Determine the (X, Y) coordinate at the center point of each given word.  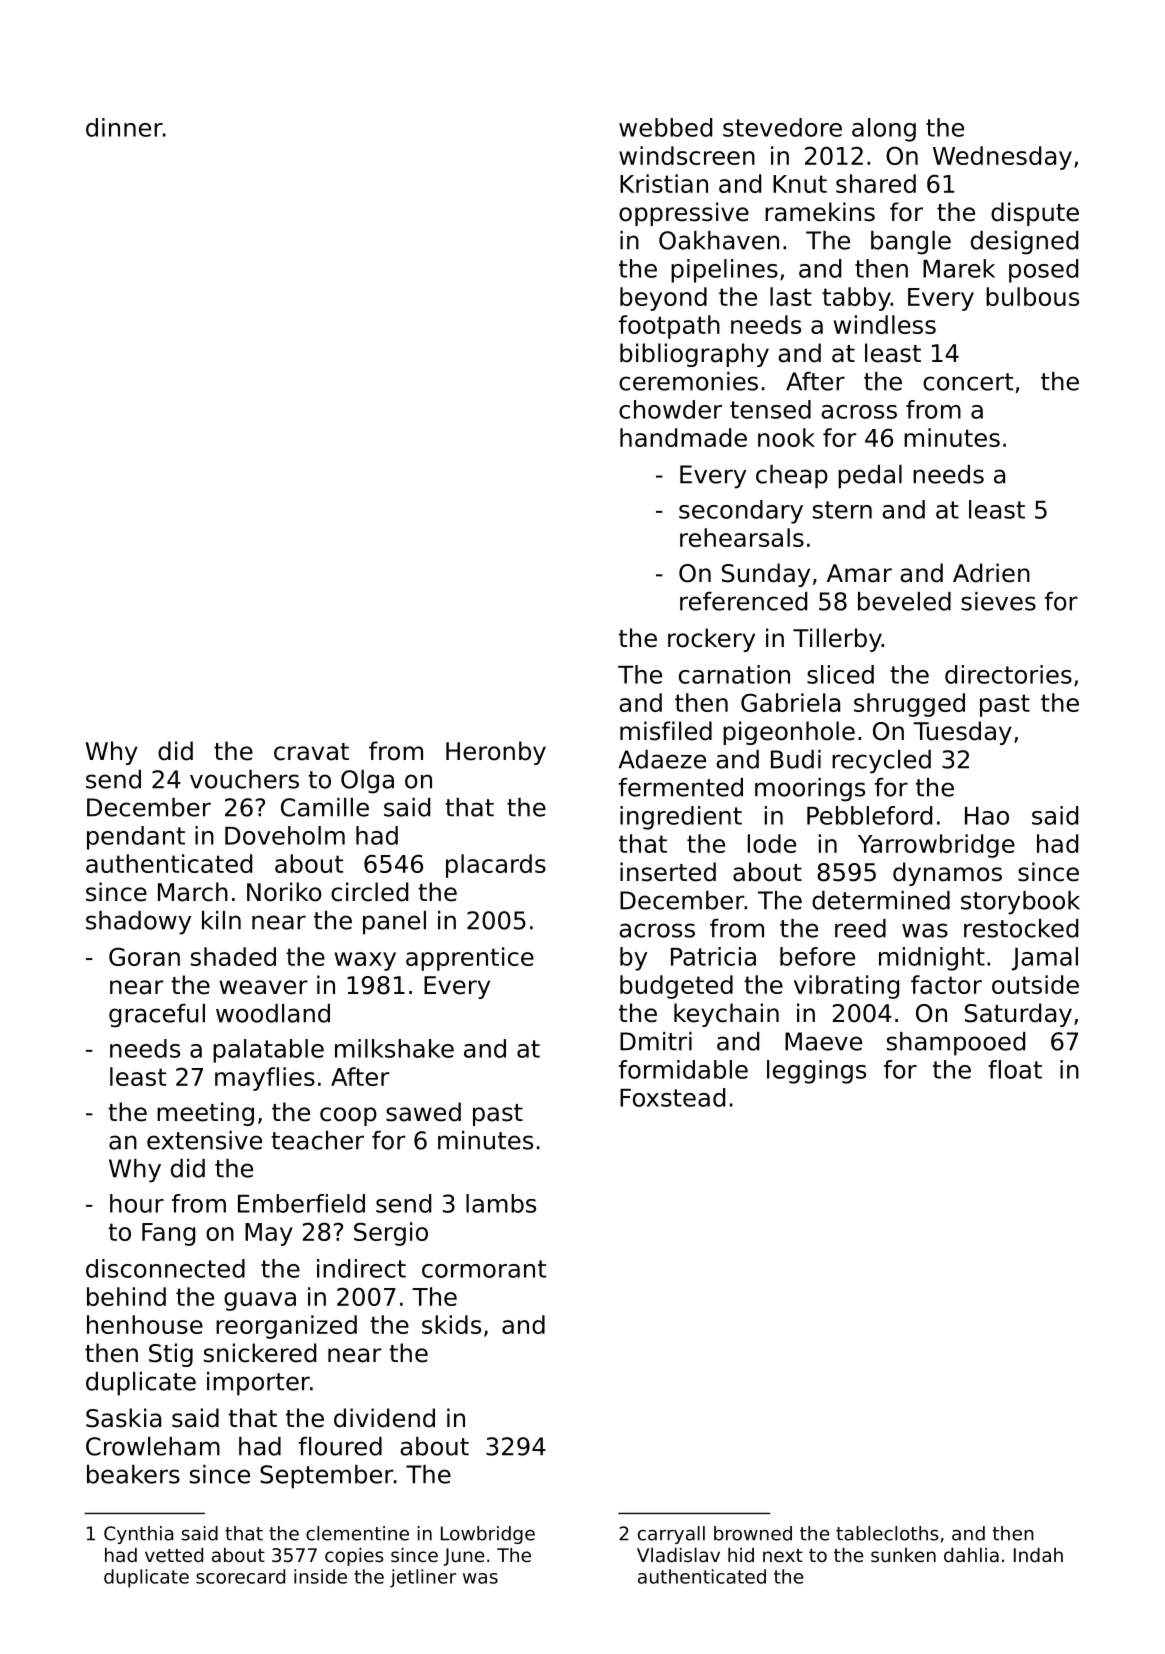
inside (320, 1576)
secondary (741, 512)
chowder (670, 409)
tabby (856, 299)
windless (885, 324)
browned (753, 1533)
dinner (124, 127)
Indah (1038, 1555)
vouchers (244, 779)
